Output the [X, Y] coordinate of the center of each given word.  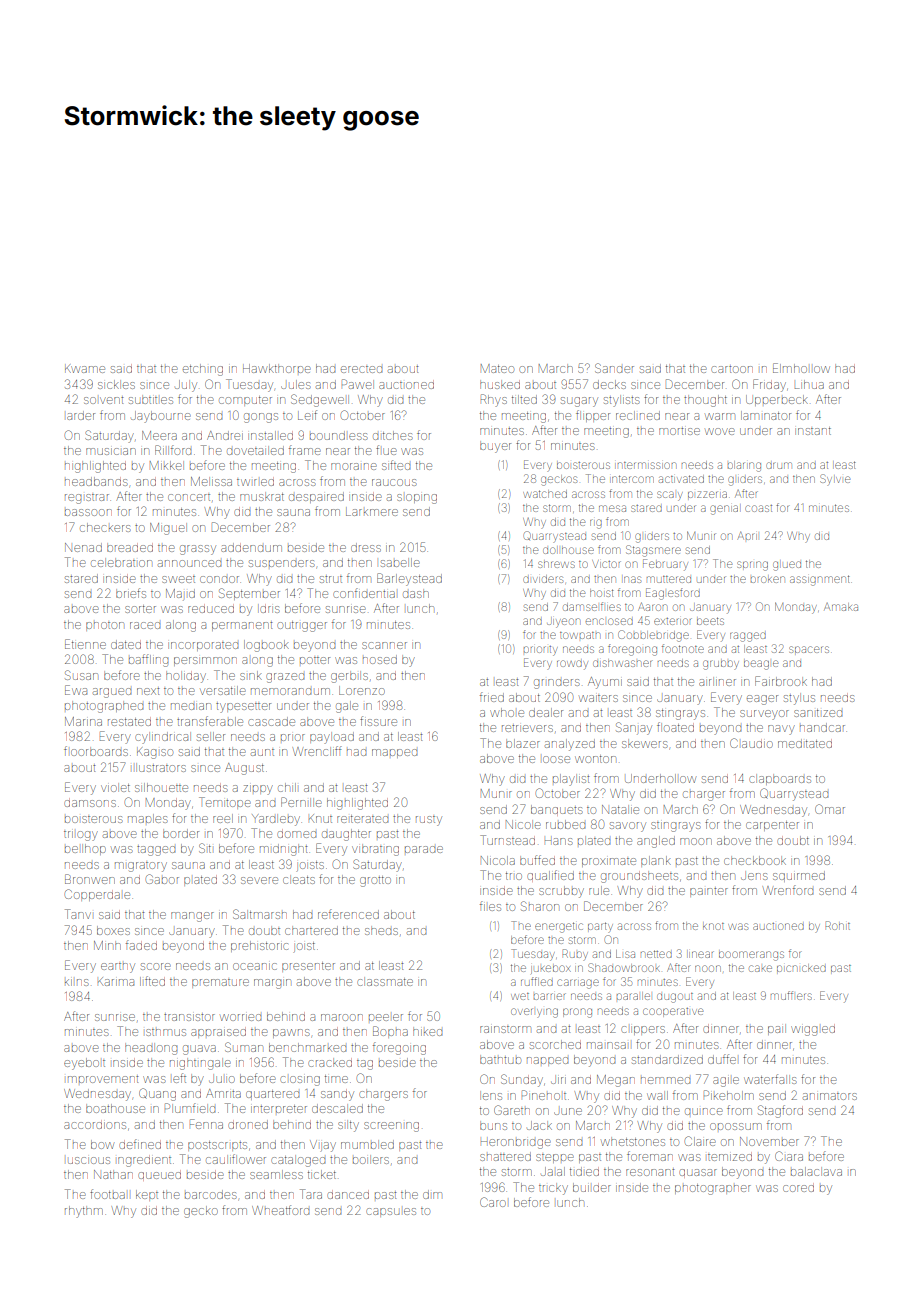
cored [798, 1188]
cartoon [732, 369]
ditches [393, 435]
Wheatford [280, 1210]
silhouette [161, 787]
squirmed [799, 876]
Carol [493, 1202]
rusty [429, 821]
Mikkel [167, 465]
